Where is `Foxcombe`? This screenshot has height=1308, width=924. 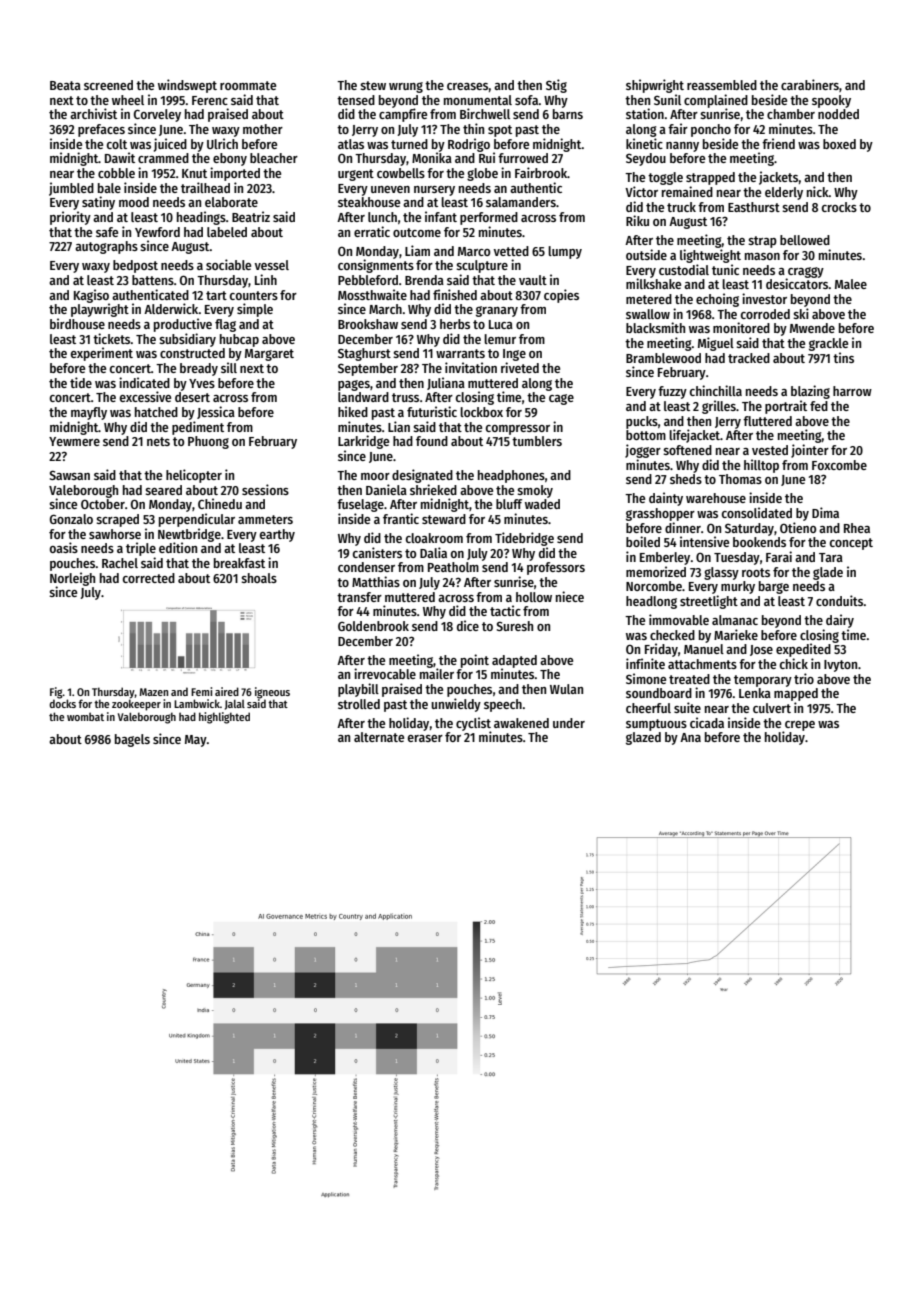
Foxcombe is located at coordinates (839, 465).
